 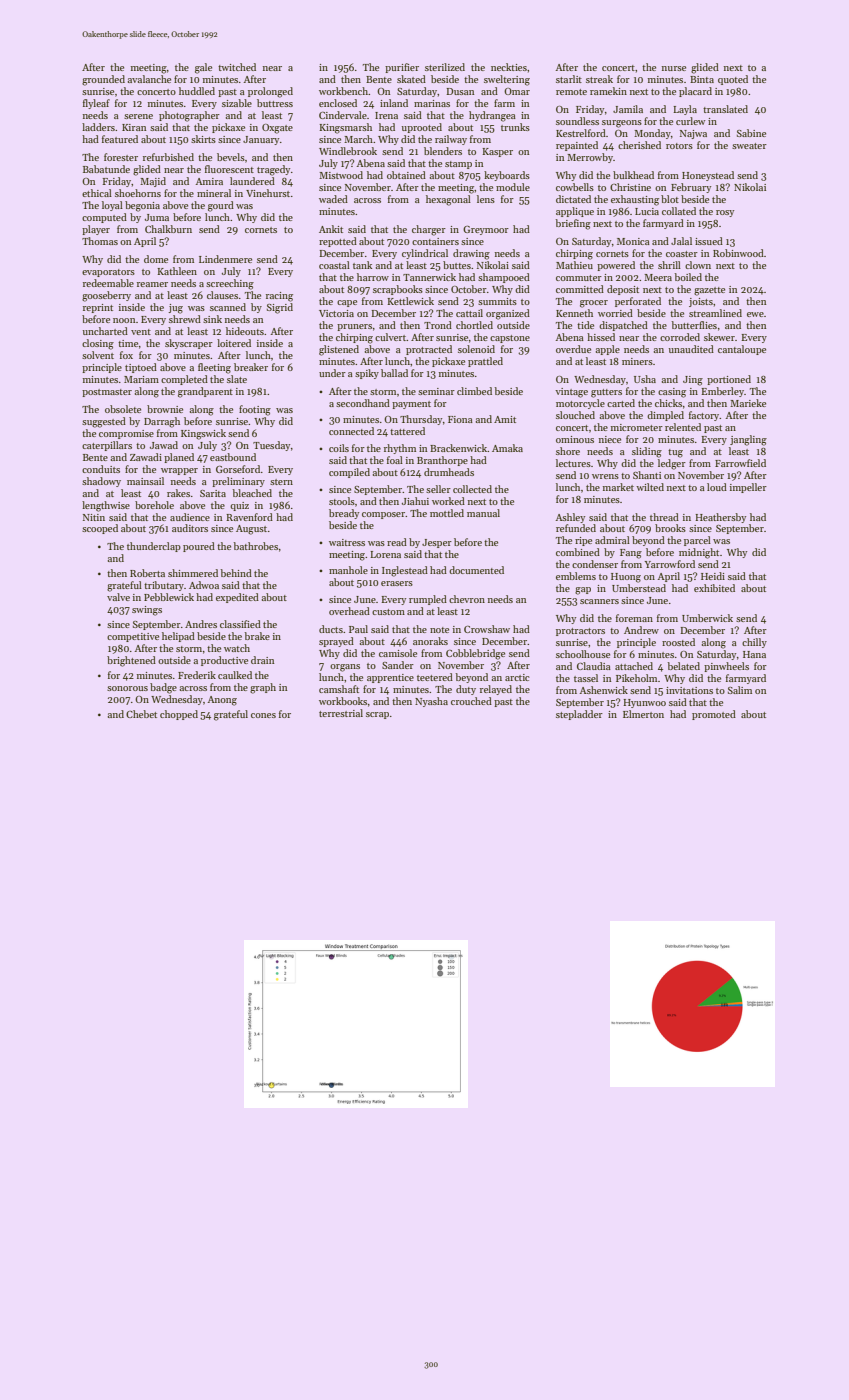 I want to click on tug, so click(x=675, y=453).
